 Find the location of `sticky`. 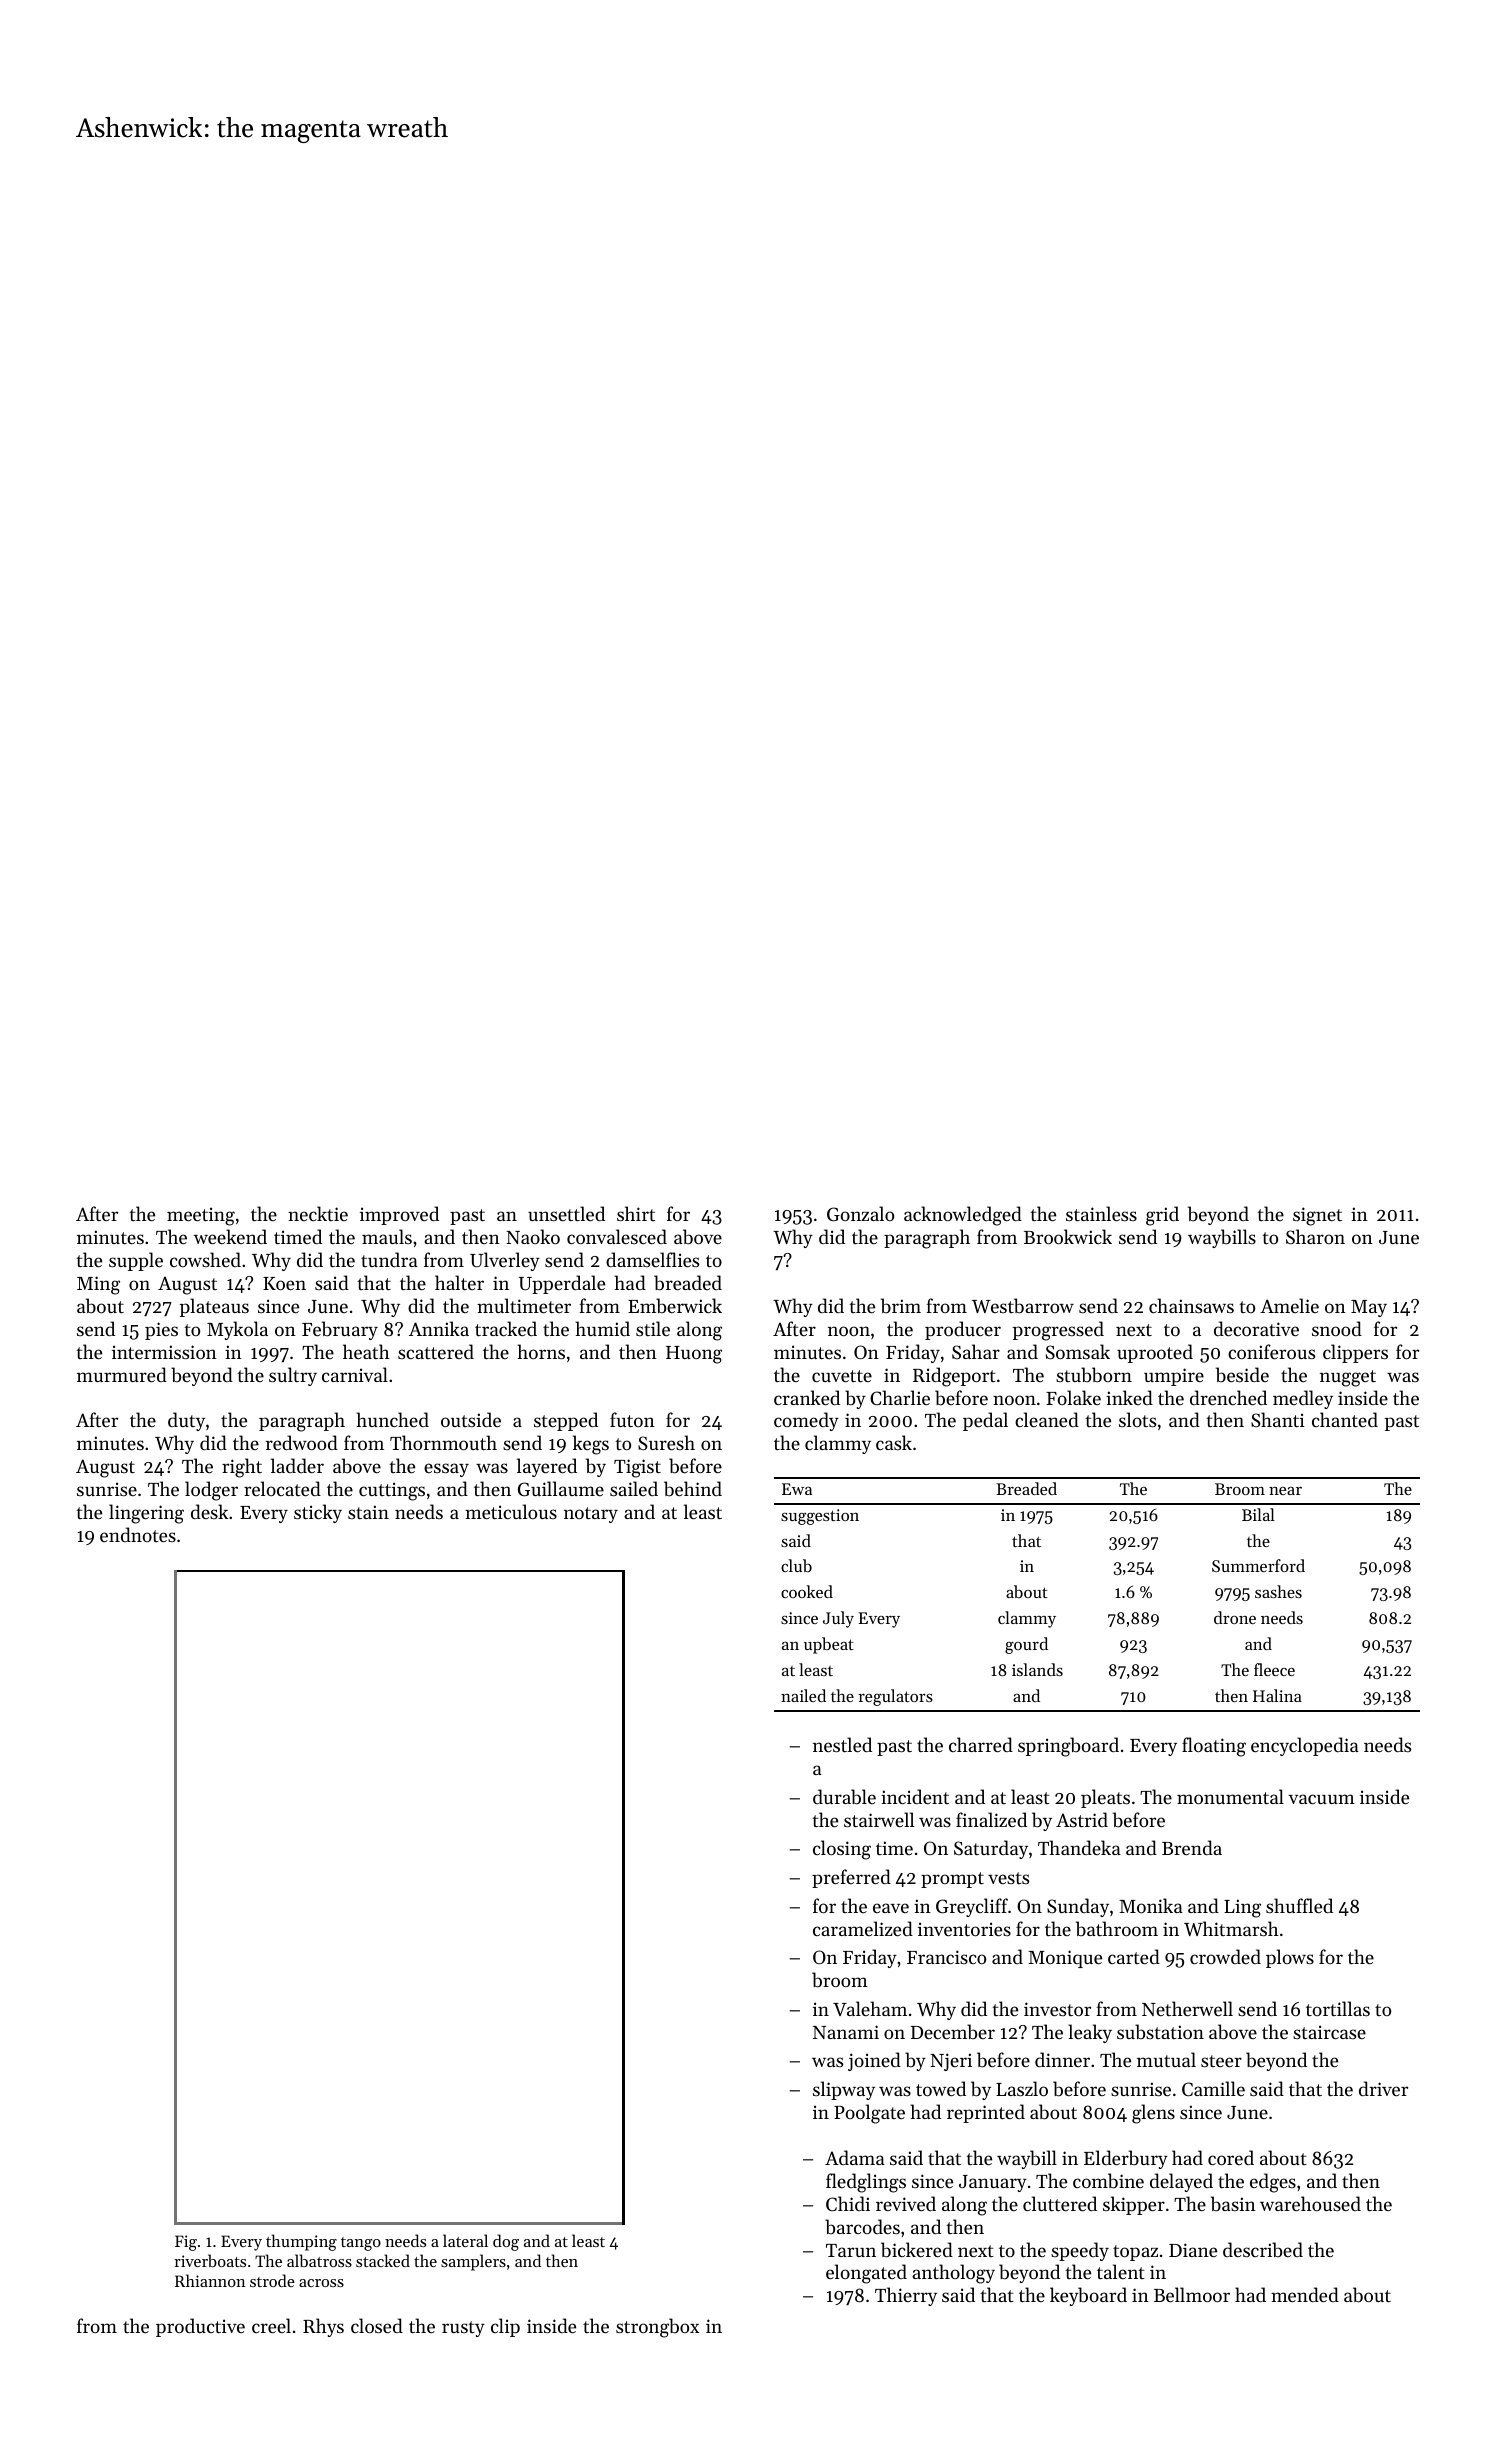

sticky is located at coordinates (318, 1513).
